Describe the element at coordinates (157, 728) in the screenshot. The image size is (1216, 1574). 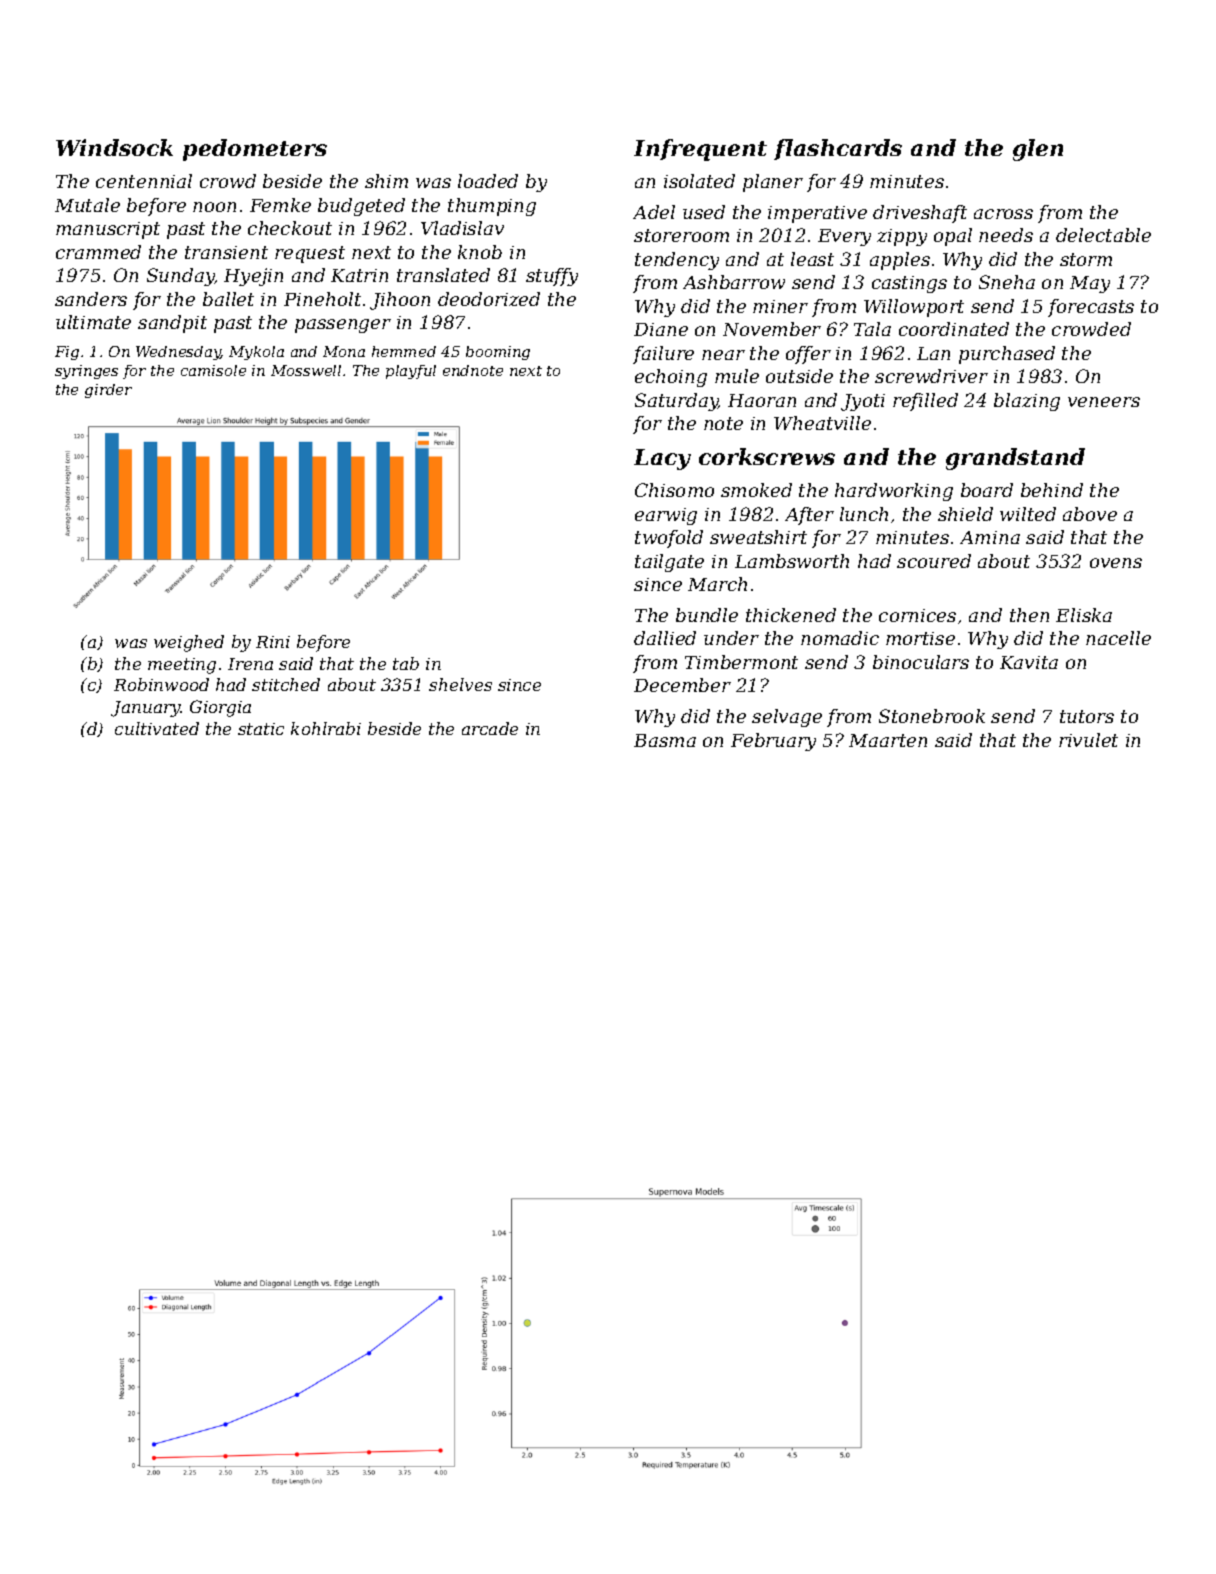
I see `cultivated` at that location.
